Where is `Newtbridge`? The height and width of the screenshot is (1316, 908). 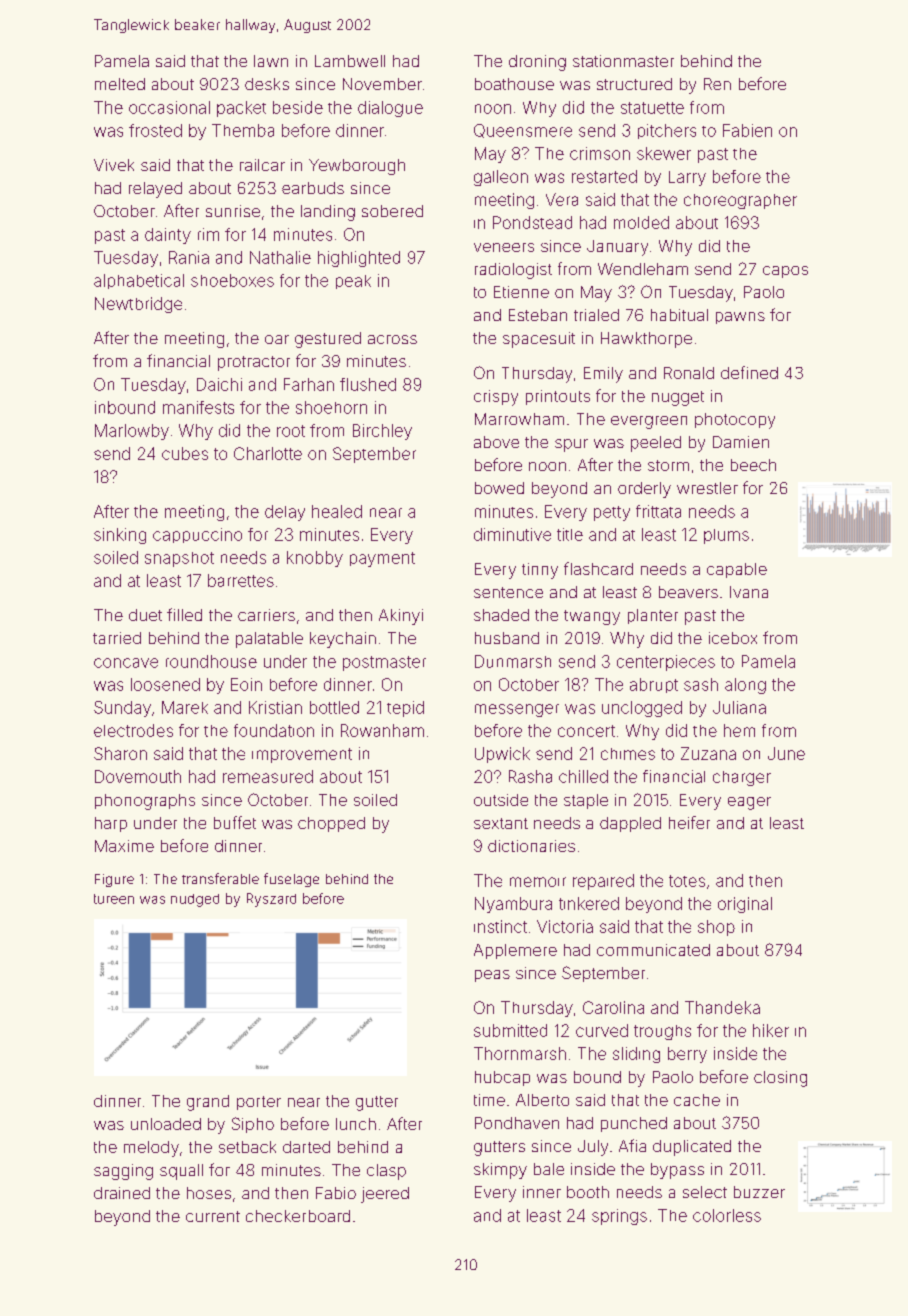
Newtbridge is located at coordinates (138, 305).
